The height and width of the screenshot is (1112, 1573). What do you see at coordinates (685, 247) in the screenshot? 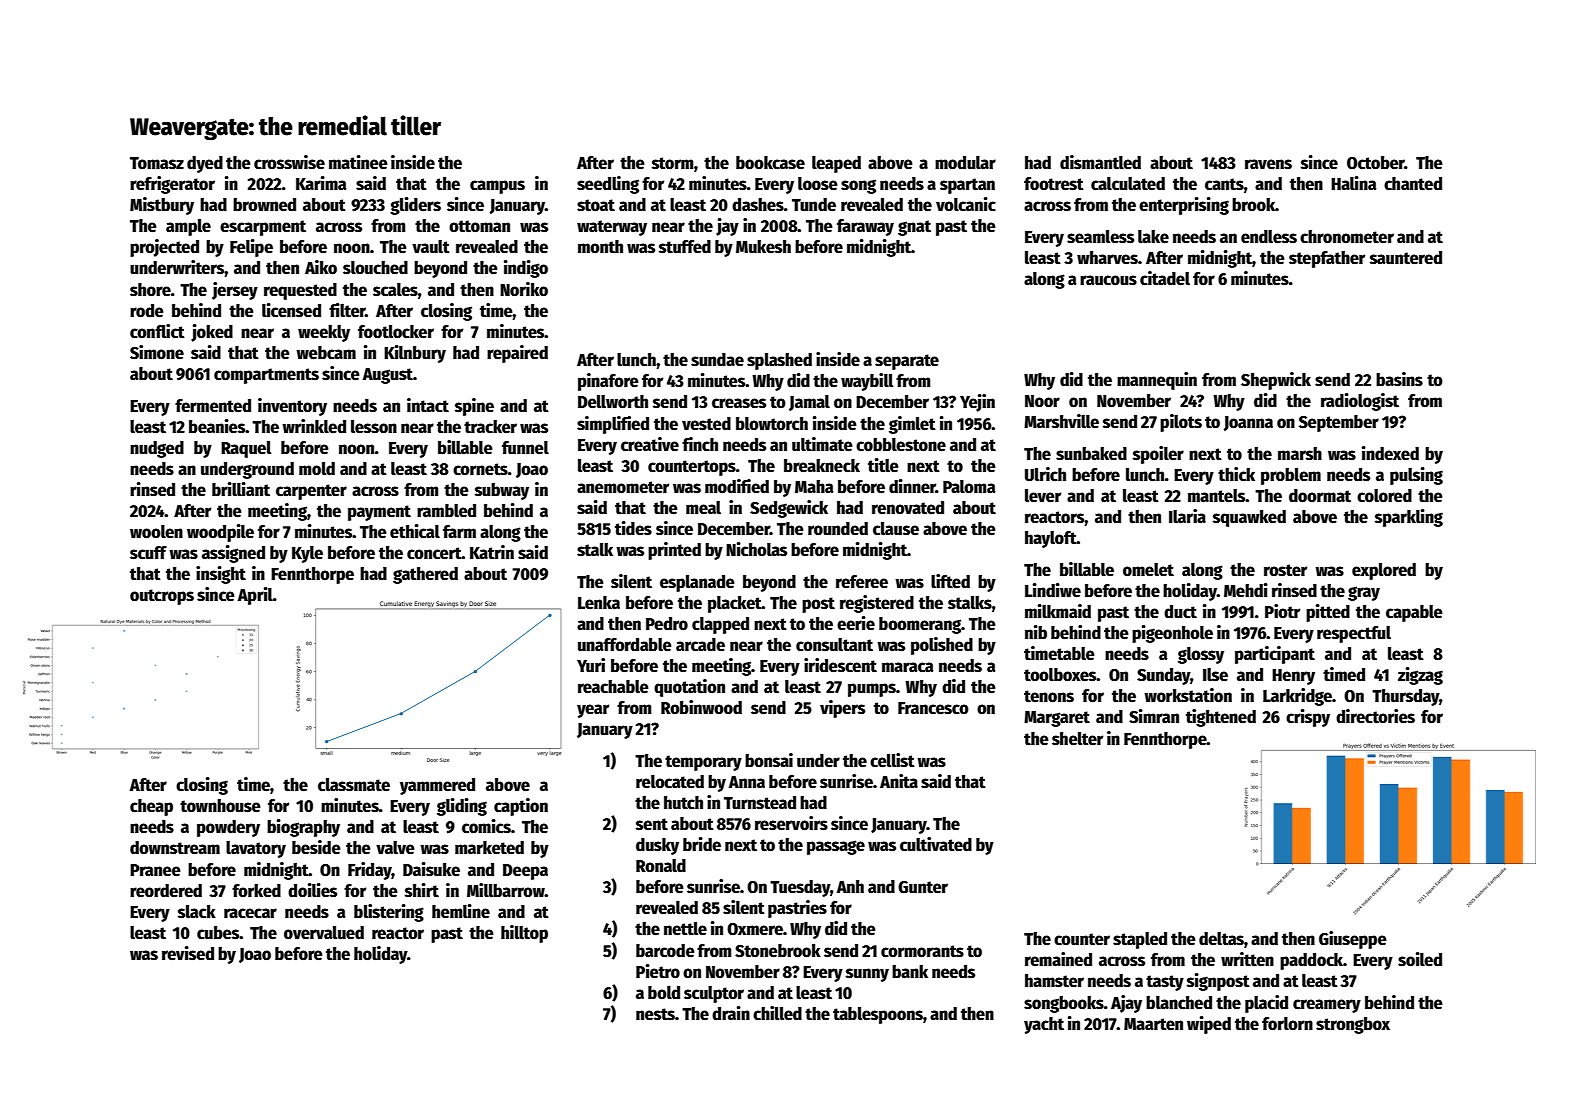
I see `stuffed` at bounding box center [685, 247].
